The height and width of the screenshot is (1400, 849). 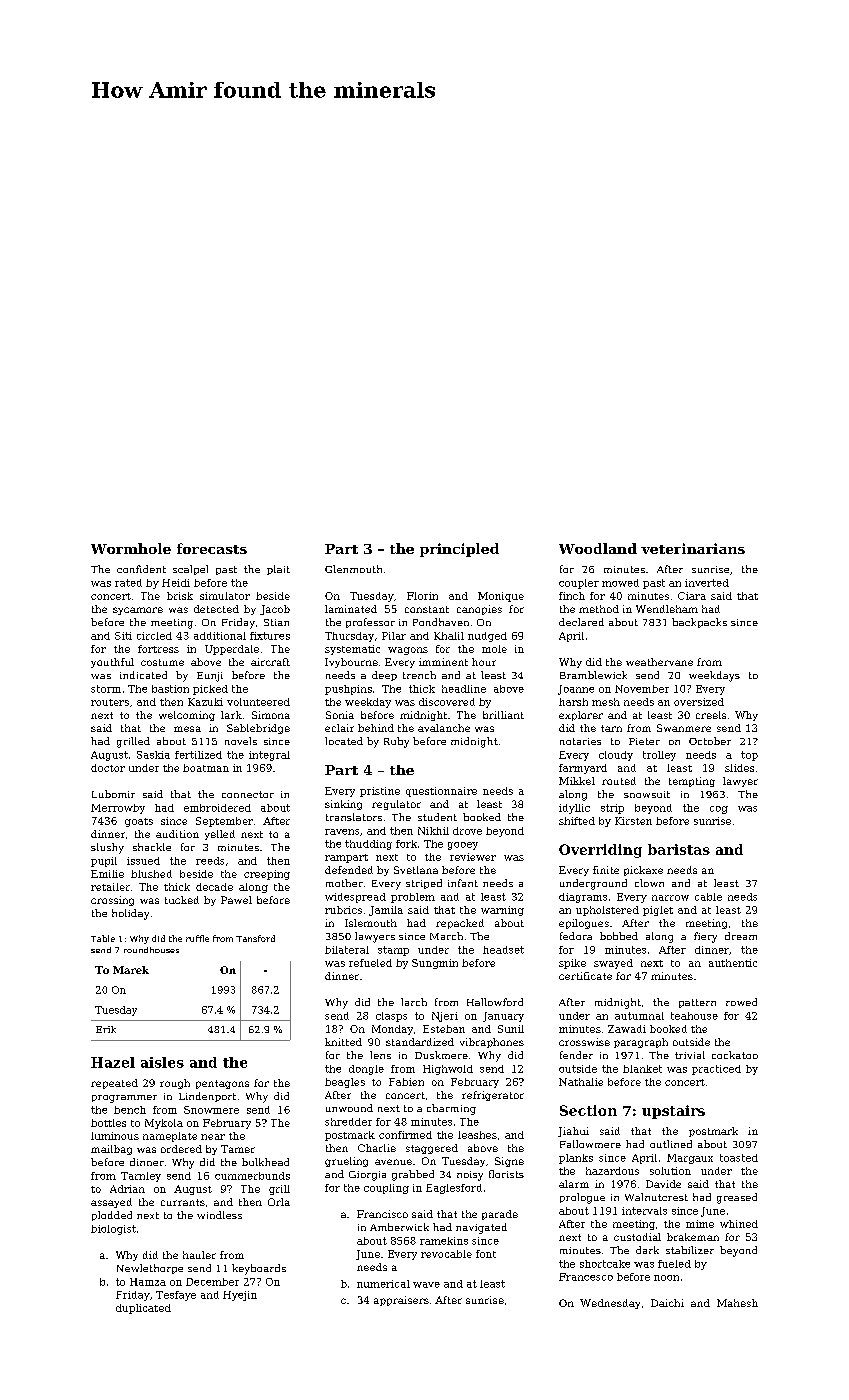 What do you see at coordinates (182, 900) in the screenshot?
I see `tucked` at bounding box center [182, 900].
